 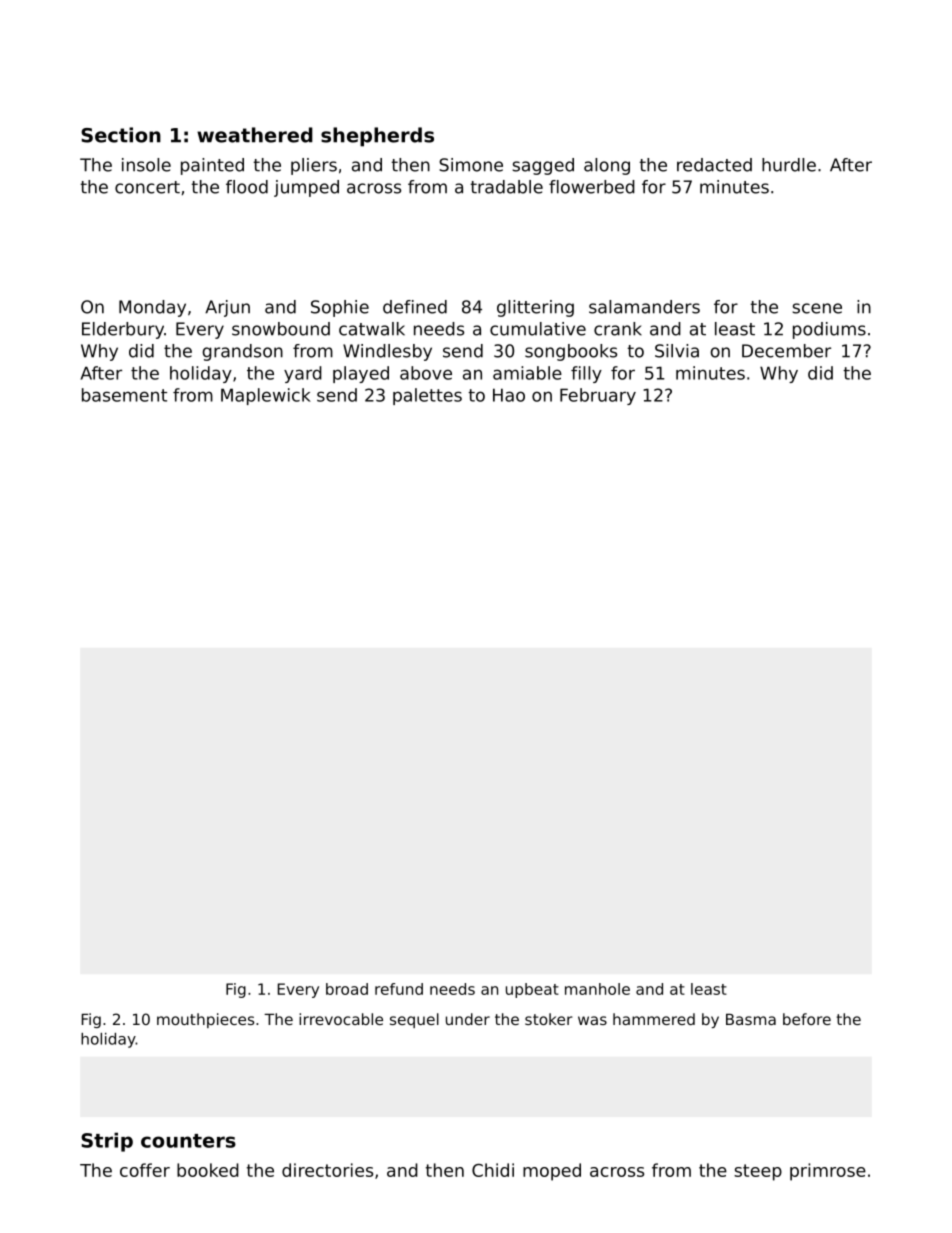 I want to click on February, so click(x=598, y=396).
